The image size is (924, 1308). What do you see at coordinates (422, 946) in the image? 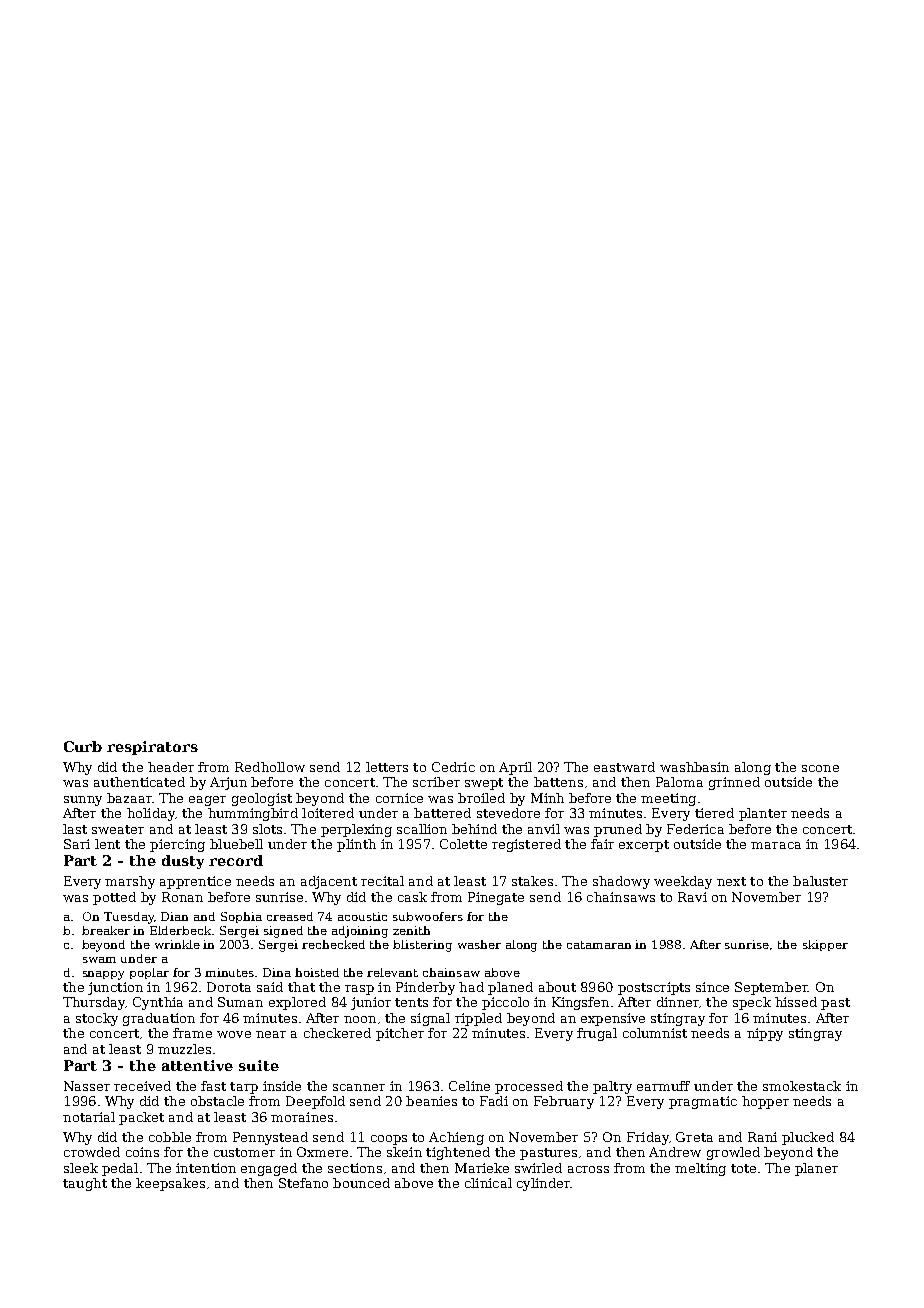
I see `blistering` at bounding box center [422, 946].
